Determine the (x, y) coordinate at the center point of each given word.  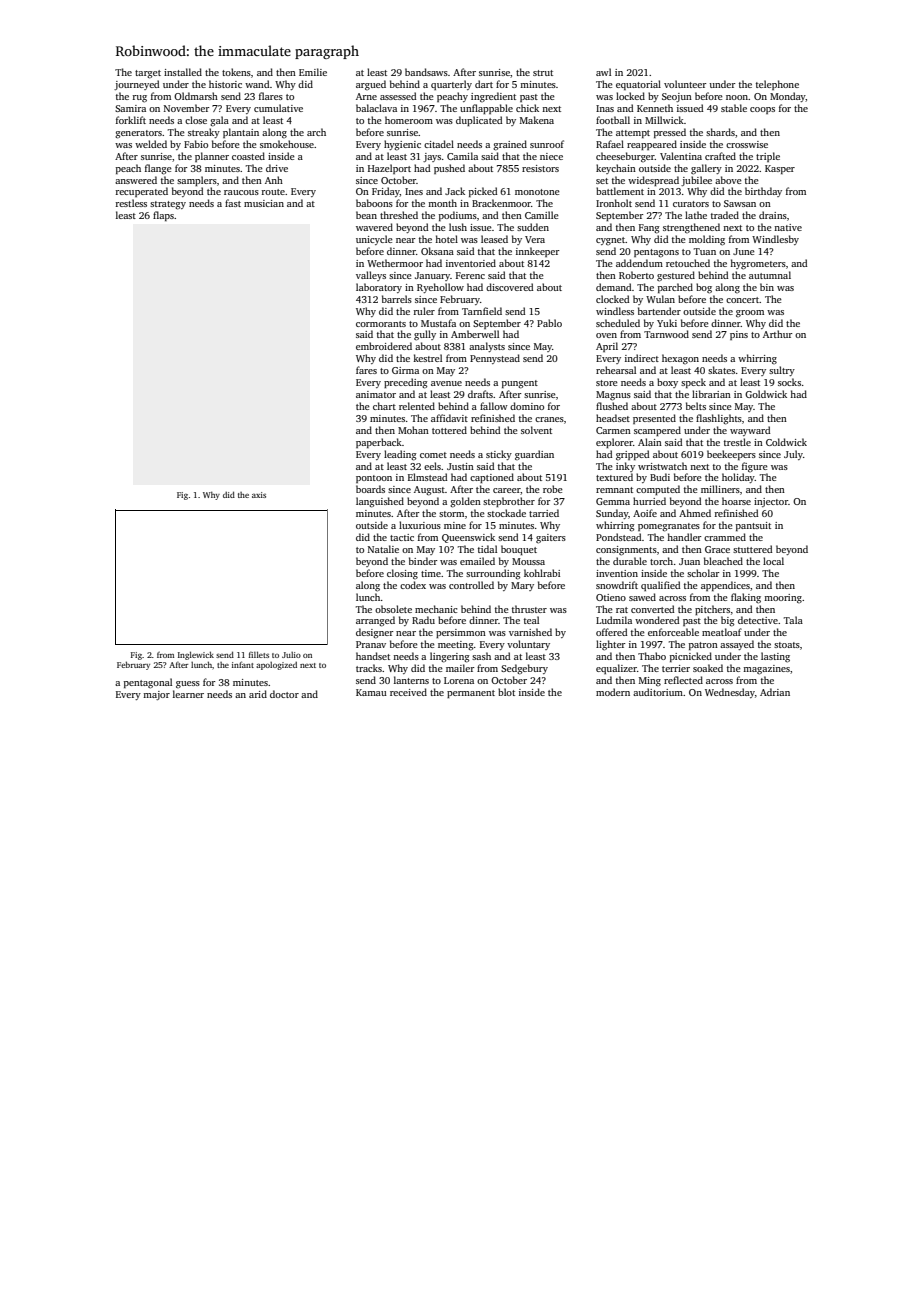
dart (484, 84)
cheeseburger (625, 157)
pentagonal (148, 683)
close (196, 120)
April (607, 347)
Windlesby (775, 240)
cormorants (381, 324)
